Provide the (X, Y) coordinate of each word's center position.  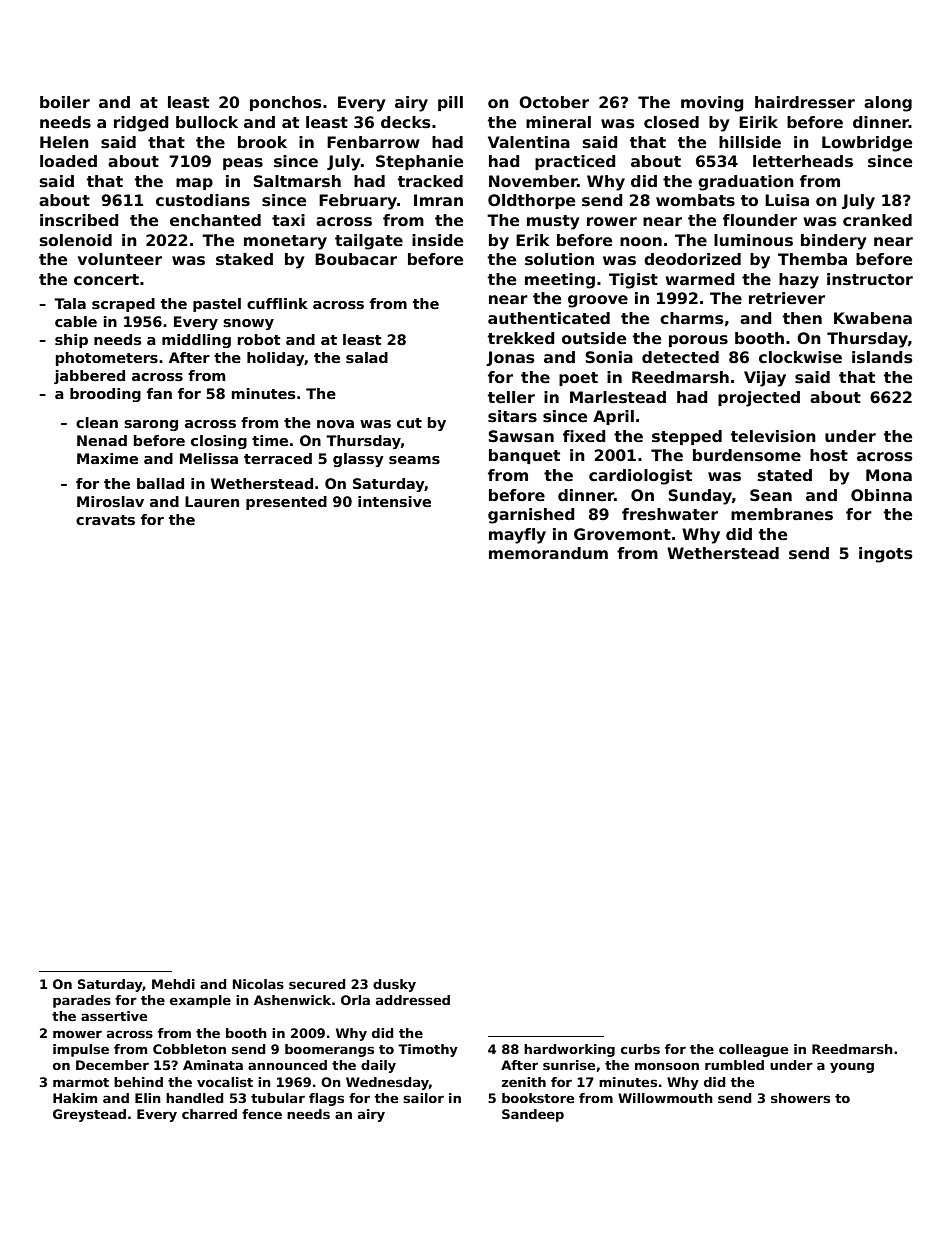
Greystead (89, 1115)
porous (698, 341)
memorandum (548, 553)
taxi (288, 220)
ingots (886, 555)
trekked (521, 338)
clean (97, 422)
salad (367, 357)
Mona (889, 475)
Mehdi (173, 984)
